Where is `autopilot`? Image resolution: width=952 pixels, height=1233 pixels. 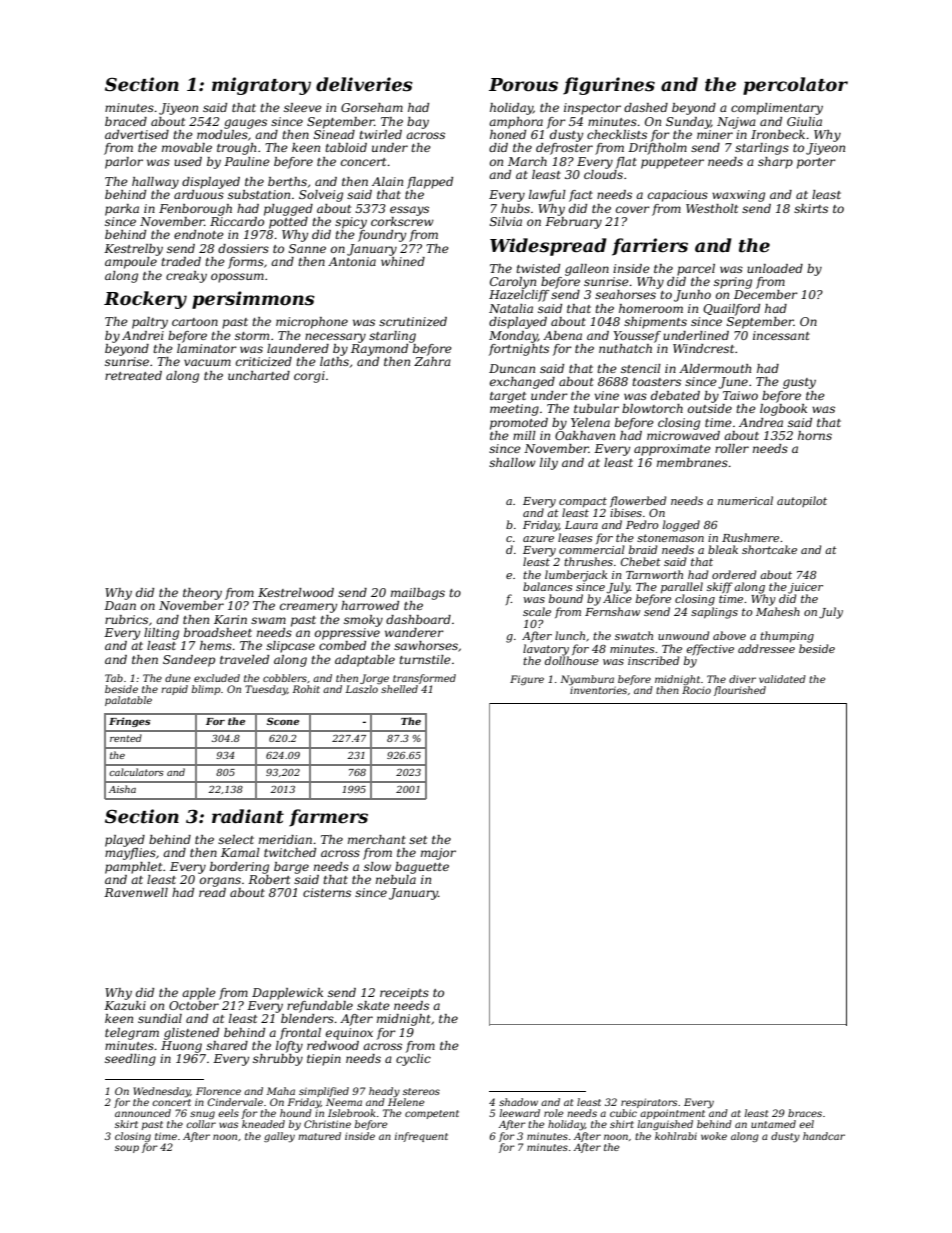 autopilot is located at coordinates (802, 501).
